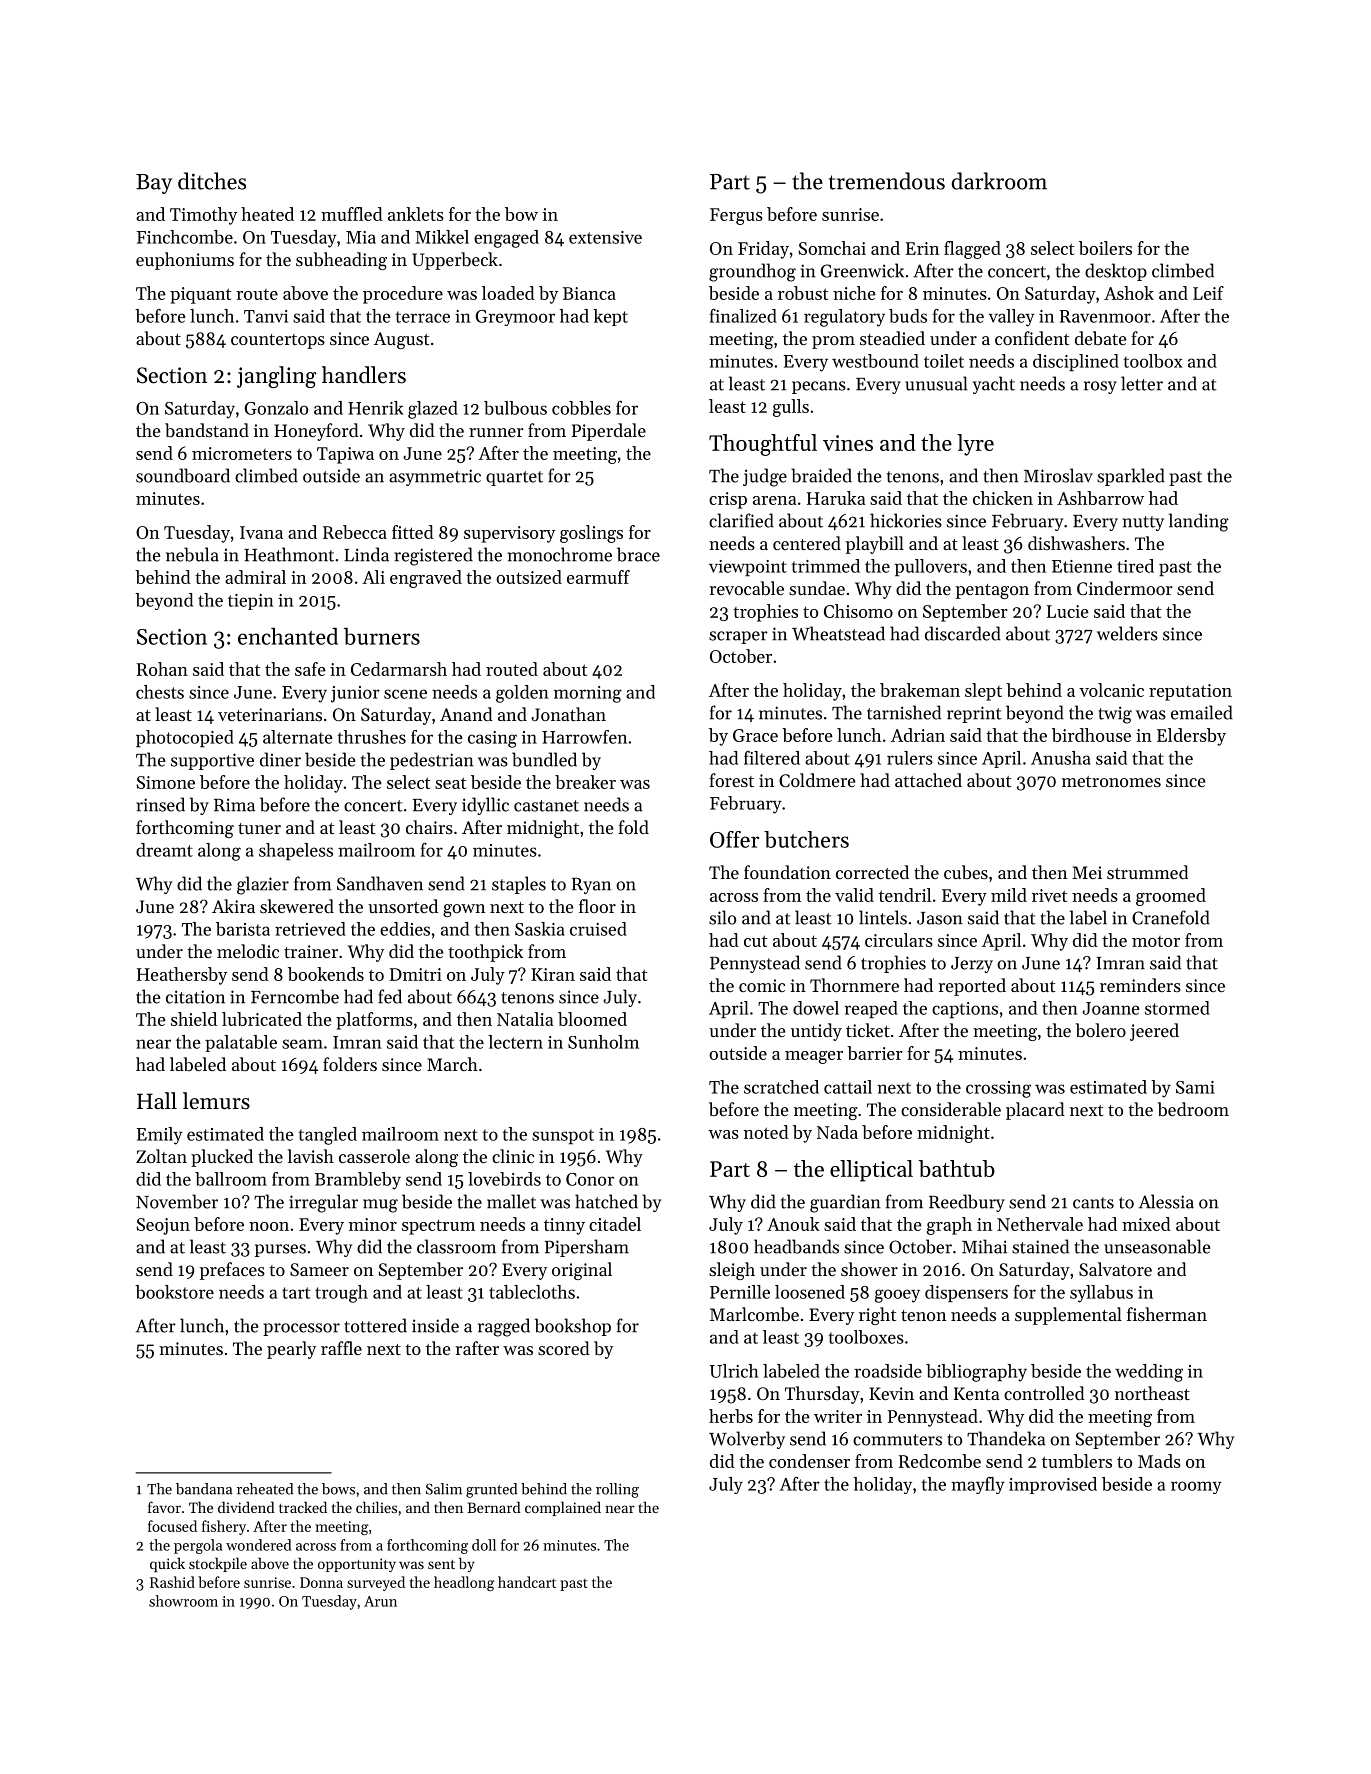 The width and height of the document is (1371, 1774). I want to click on landing, so click(1199, 522).
